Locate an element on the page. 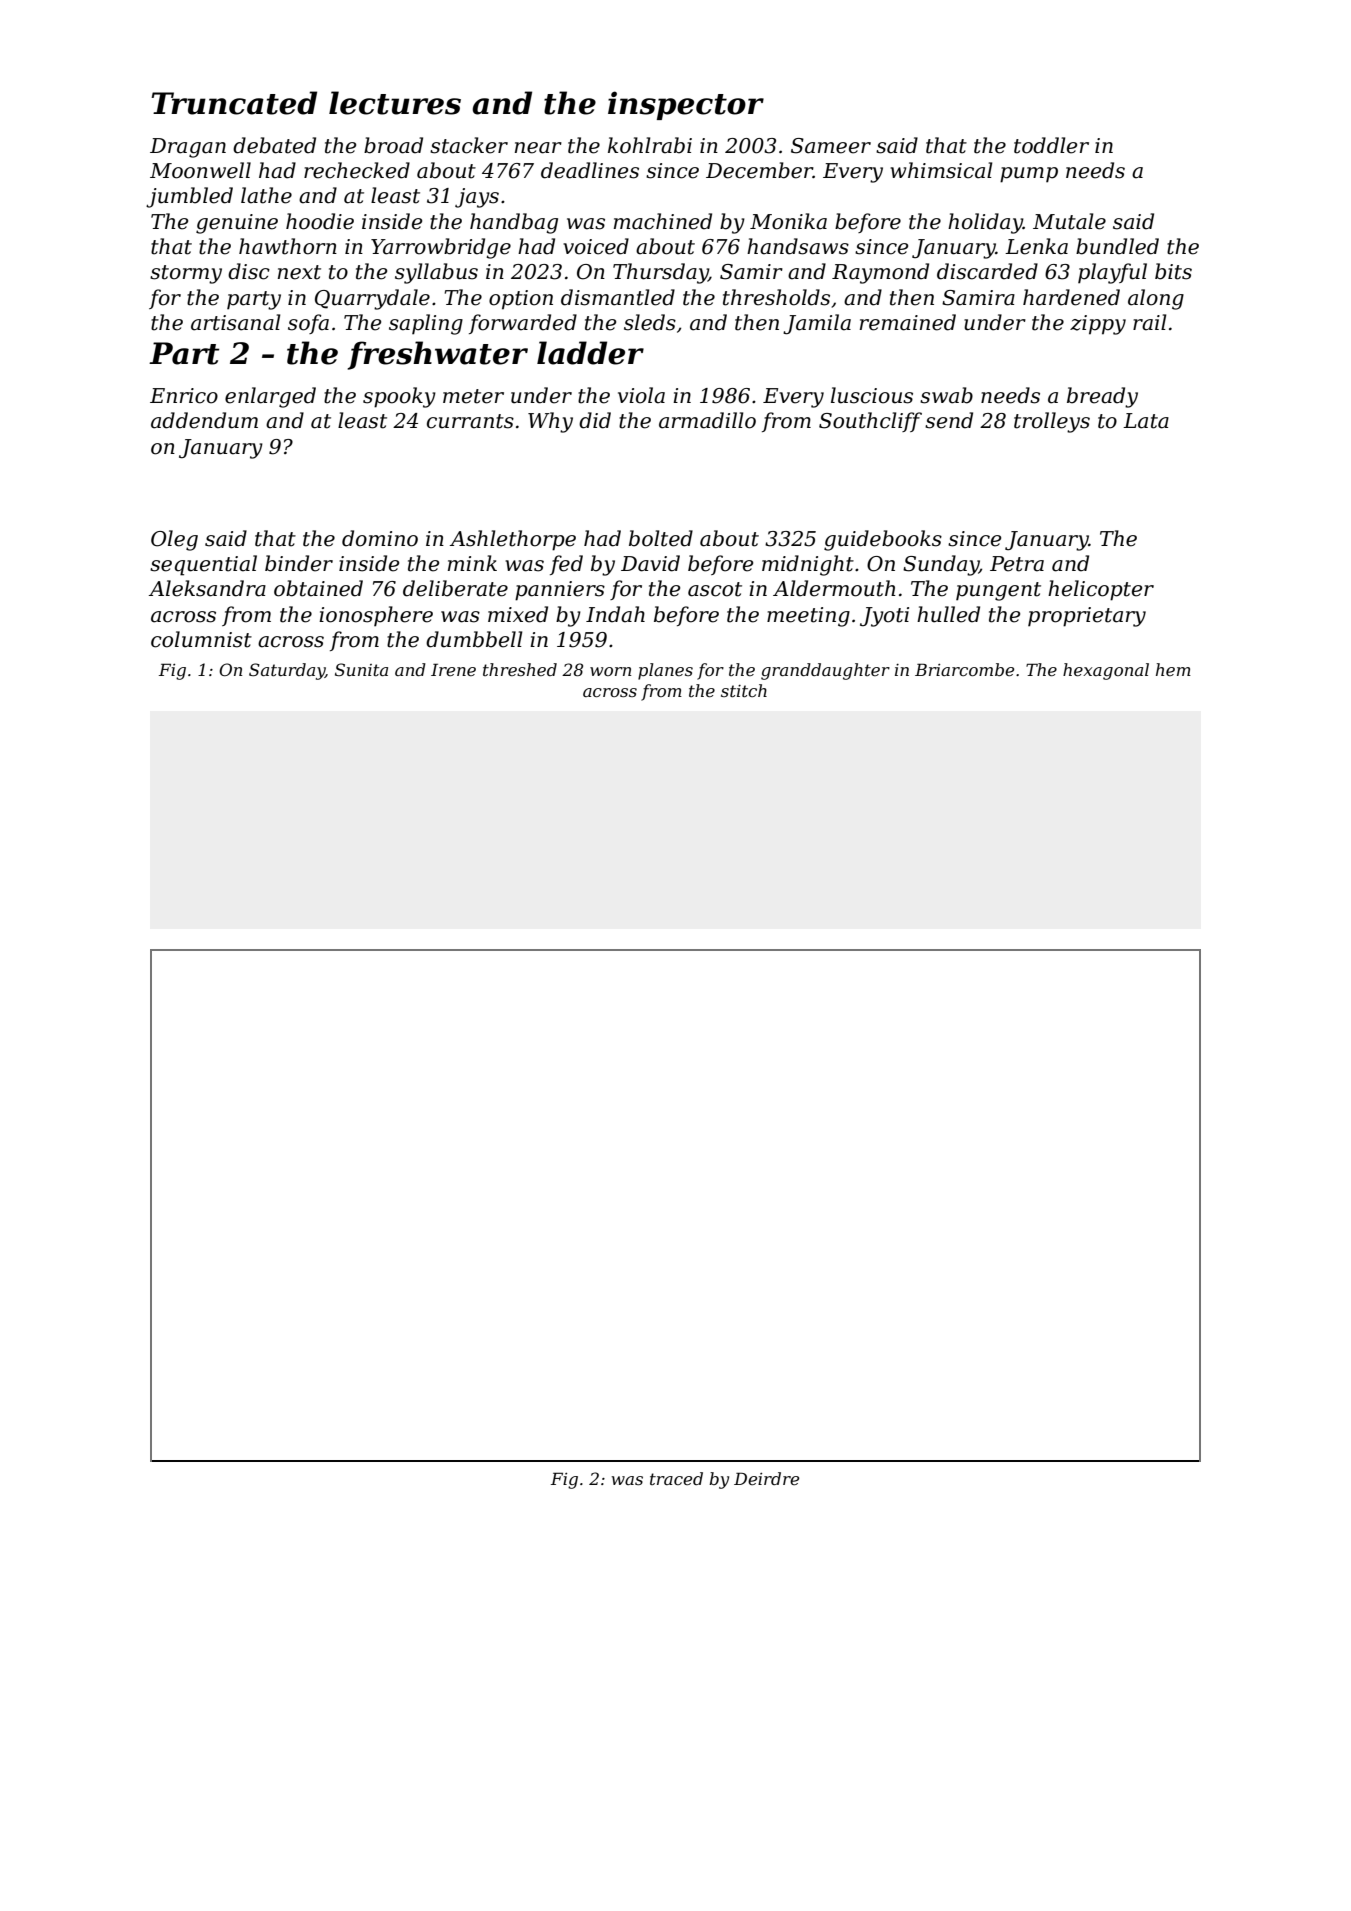  hem is located at coordinates (1173, 669).
